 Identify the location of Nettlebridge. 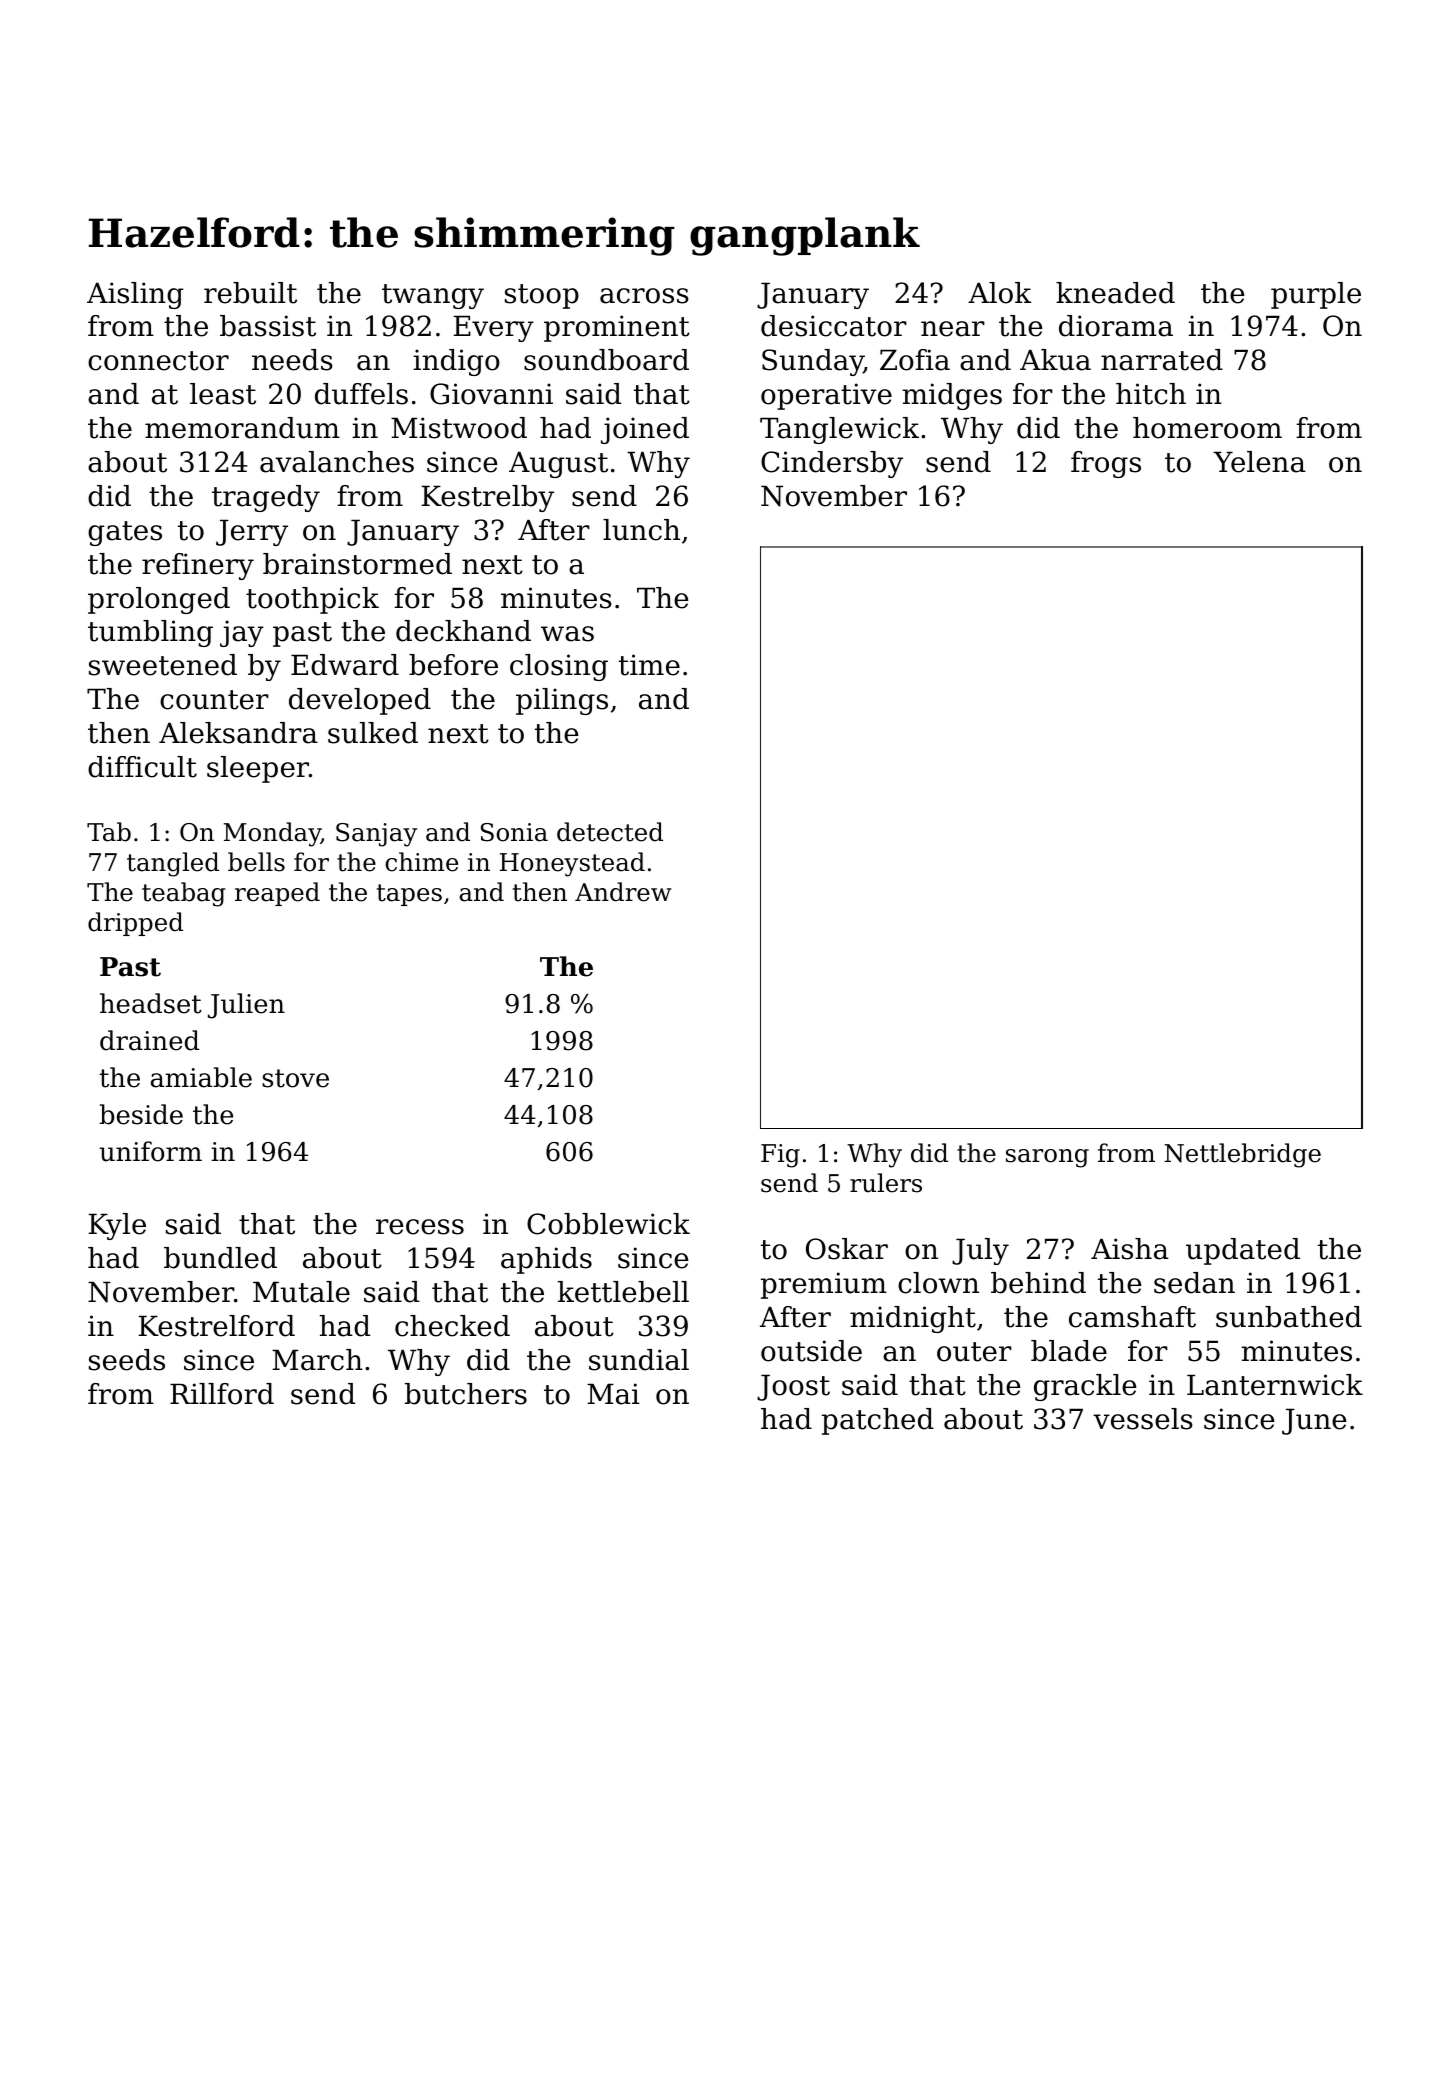
(1242, 1155).
